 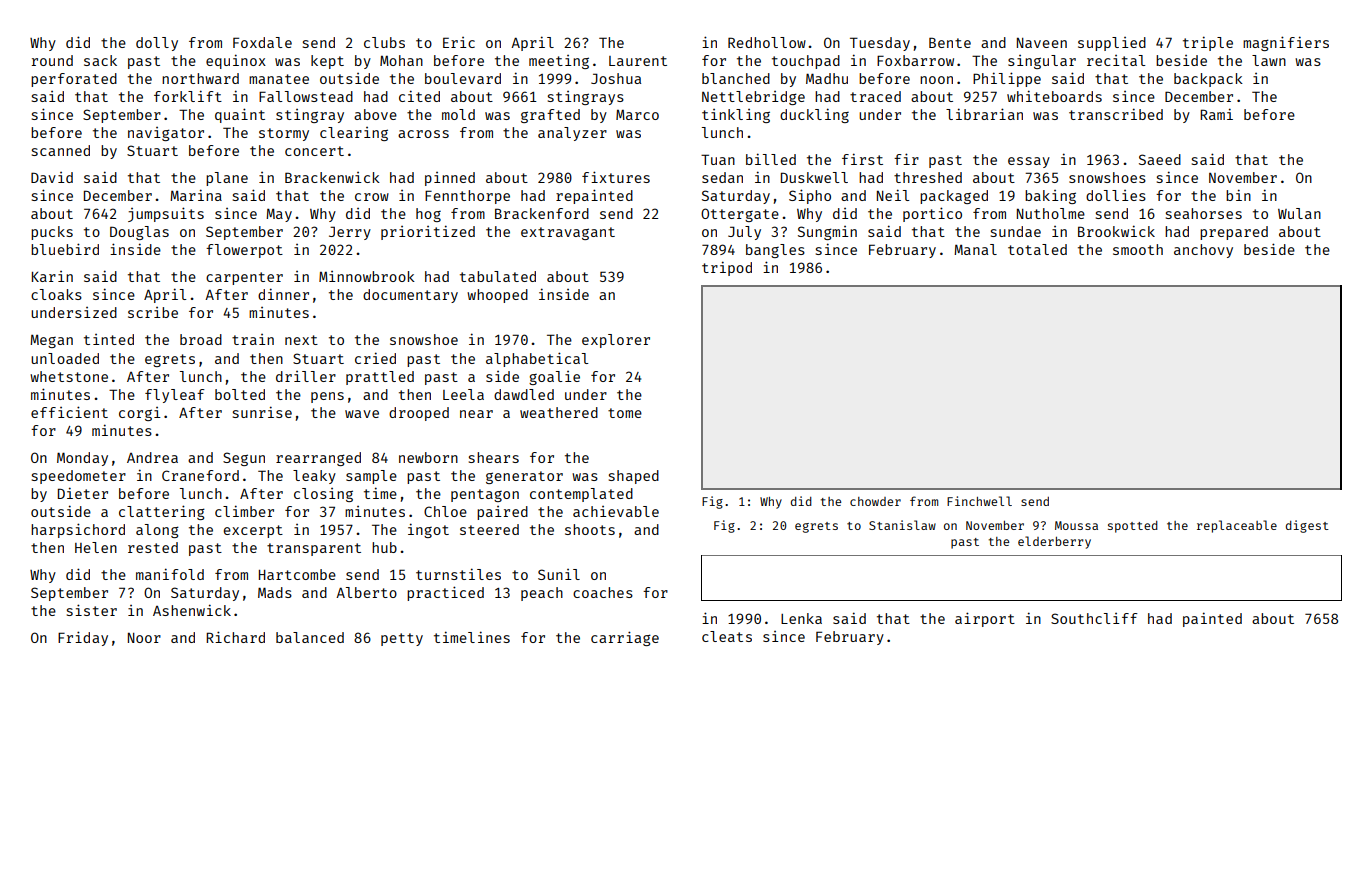 What do you see at coordinates (625, 413) in the screenshot?
I see `tome` at bounding box center [625, 413].
